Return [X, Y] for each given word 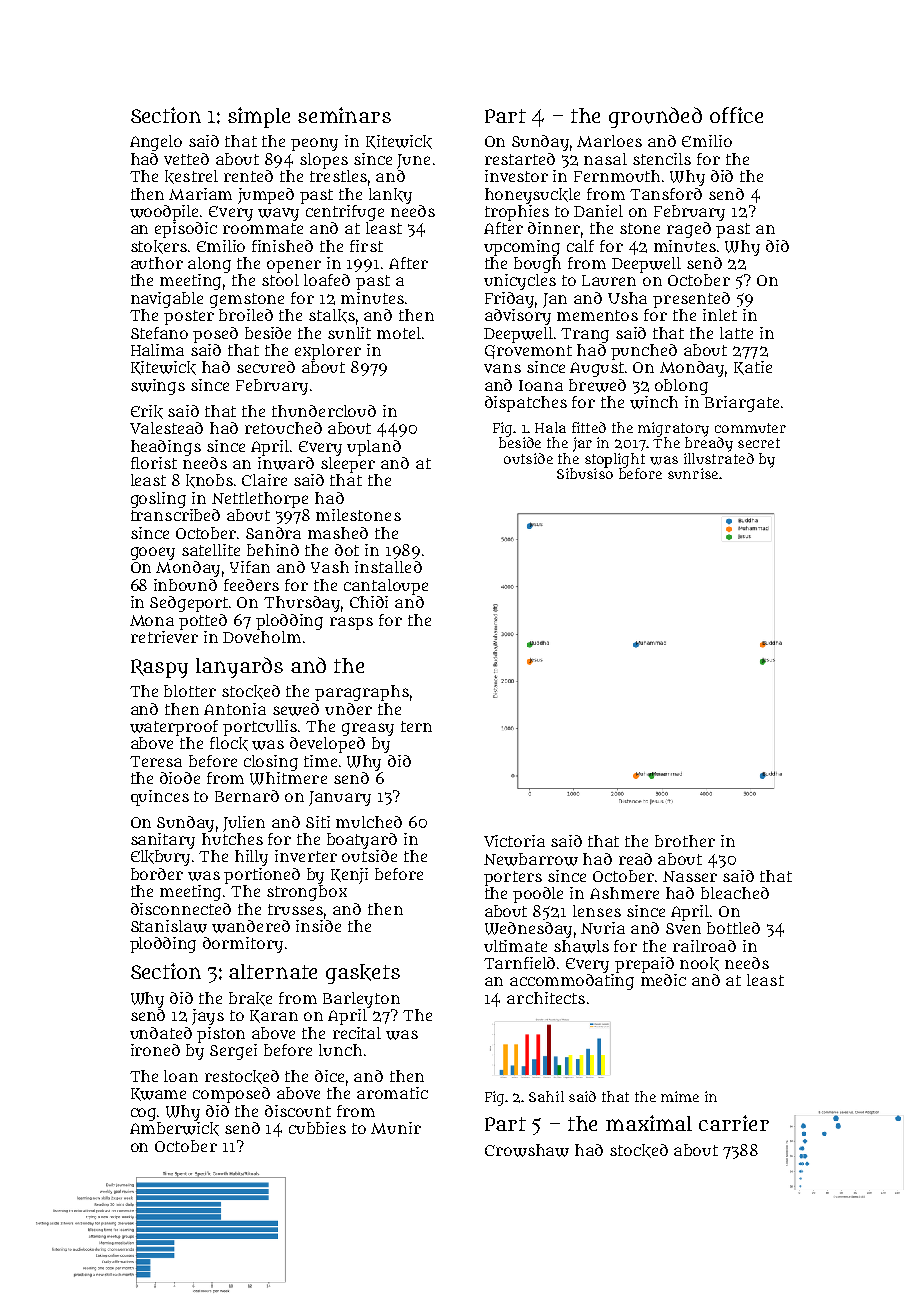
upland [374, 448]
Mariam [200, 194]
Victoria [514, 841]
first [366, 246]
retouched [283, 428]
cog [143, 1114]
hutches [232, 839]
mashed [338, 533]
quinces [160, 798]
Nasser [690, 876]
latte [736, 333]
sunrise [693, 473]
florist [154, 463]
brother [685, 841]
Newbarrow [531, 859]
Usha [627, 298]
